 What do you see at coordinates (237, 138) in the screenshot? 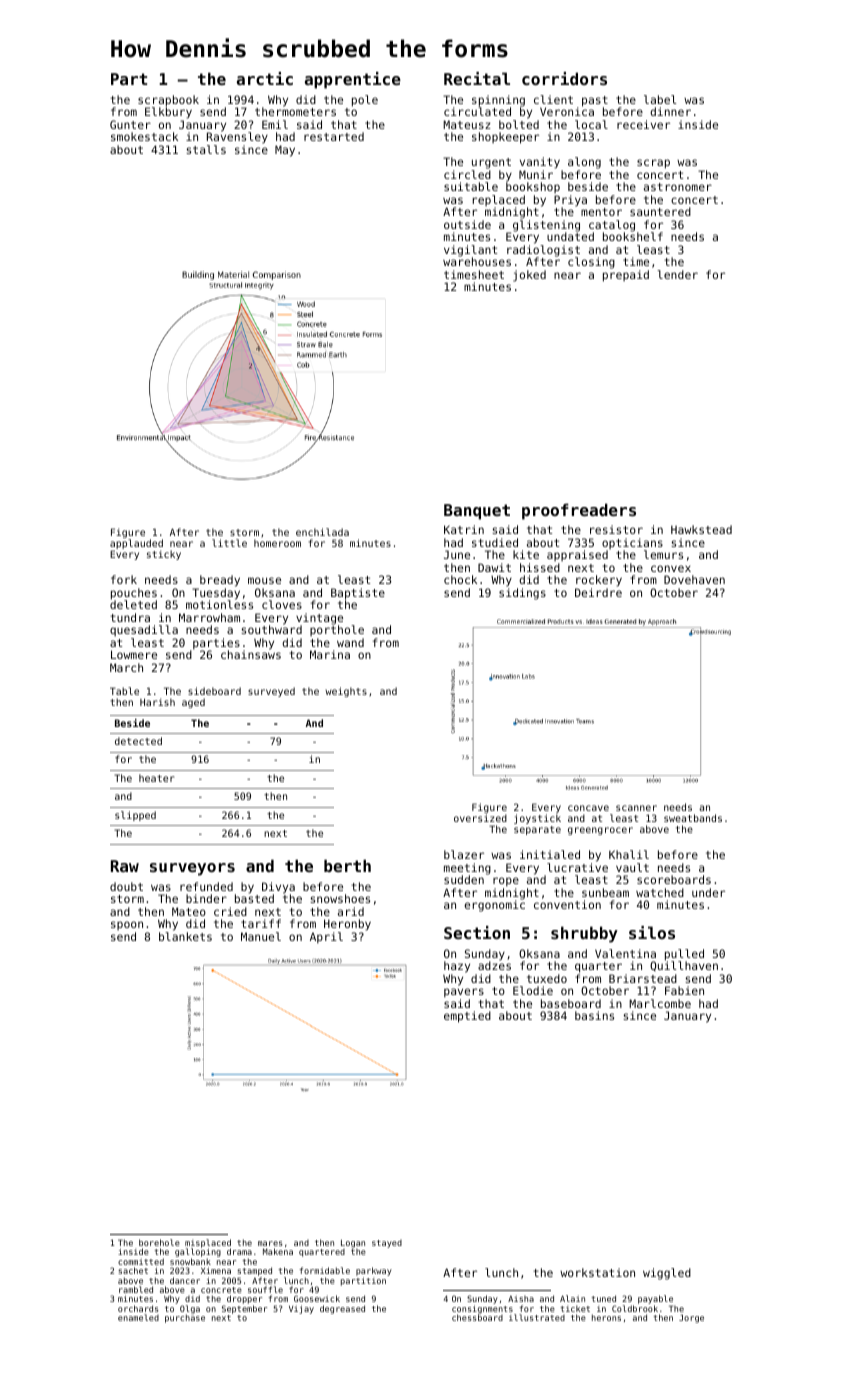
I see `Ravensley` at bounding box center [237, 138].
